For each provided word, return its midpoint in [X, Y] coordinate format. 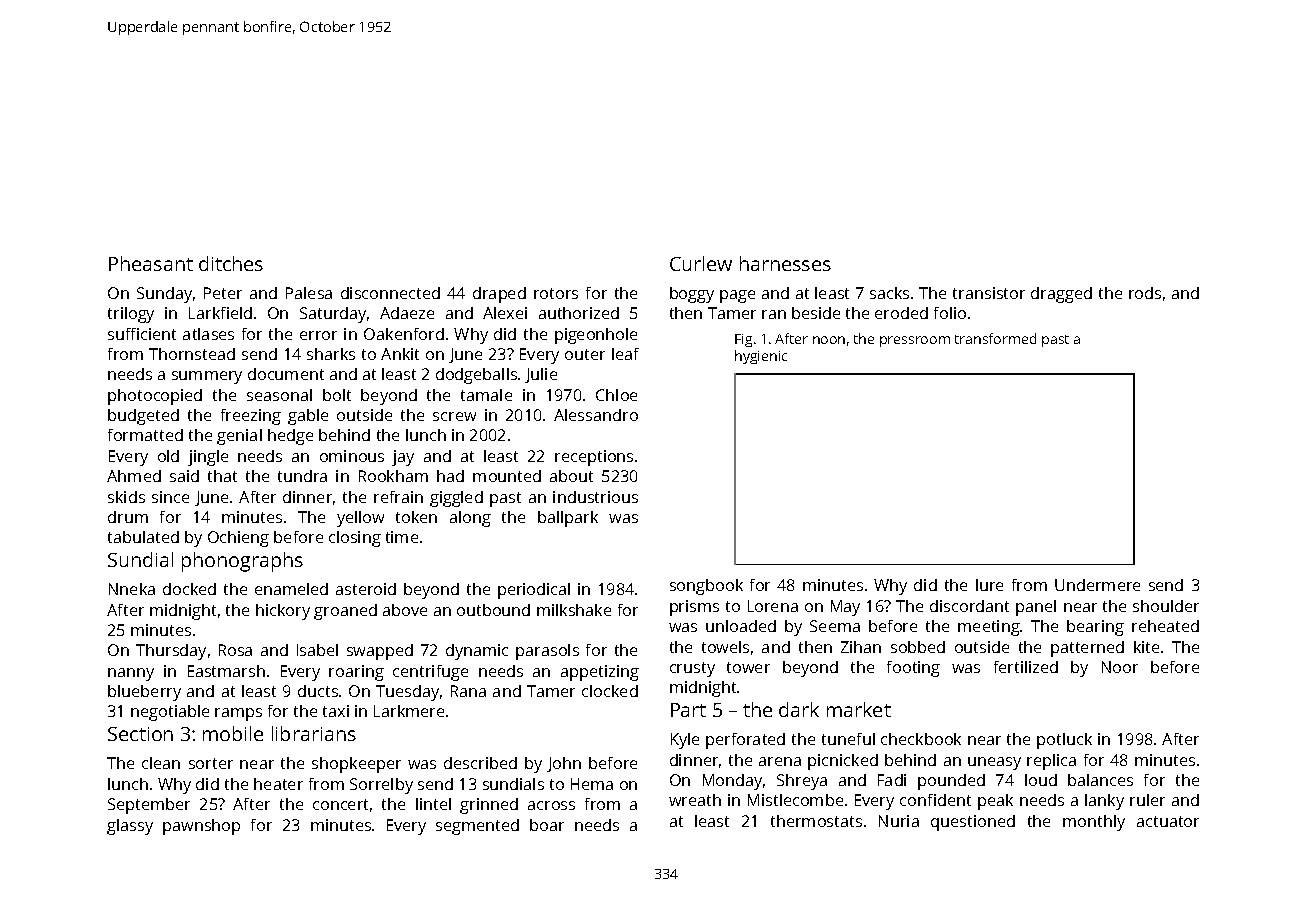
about [571, 476]
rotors [556, 293]
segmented [477, 827]
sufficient [142, 334]
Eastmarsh [226, 671]
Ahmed [134, 476]
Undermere [1097, 585]
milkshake [574, 610]
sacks [889, 293]
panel [1036, 608]
